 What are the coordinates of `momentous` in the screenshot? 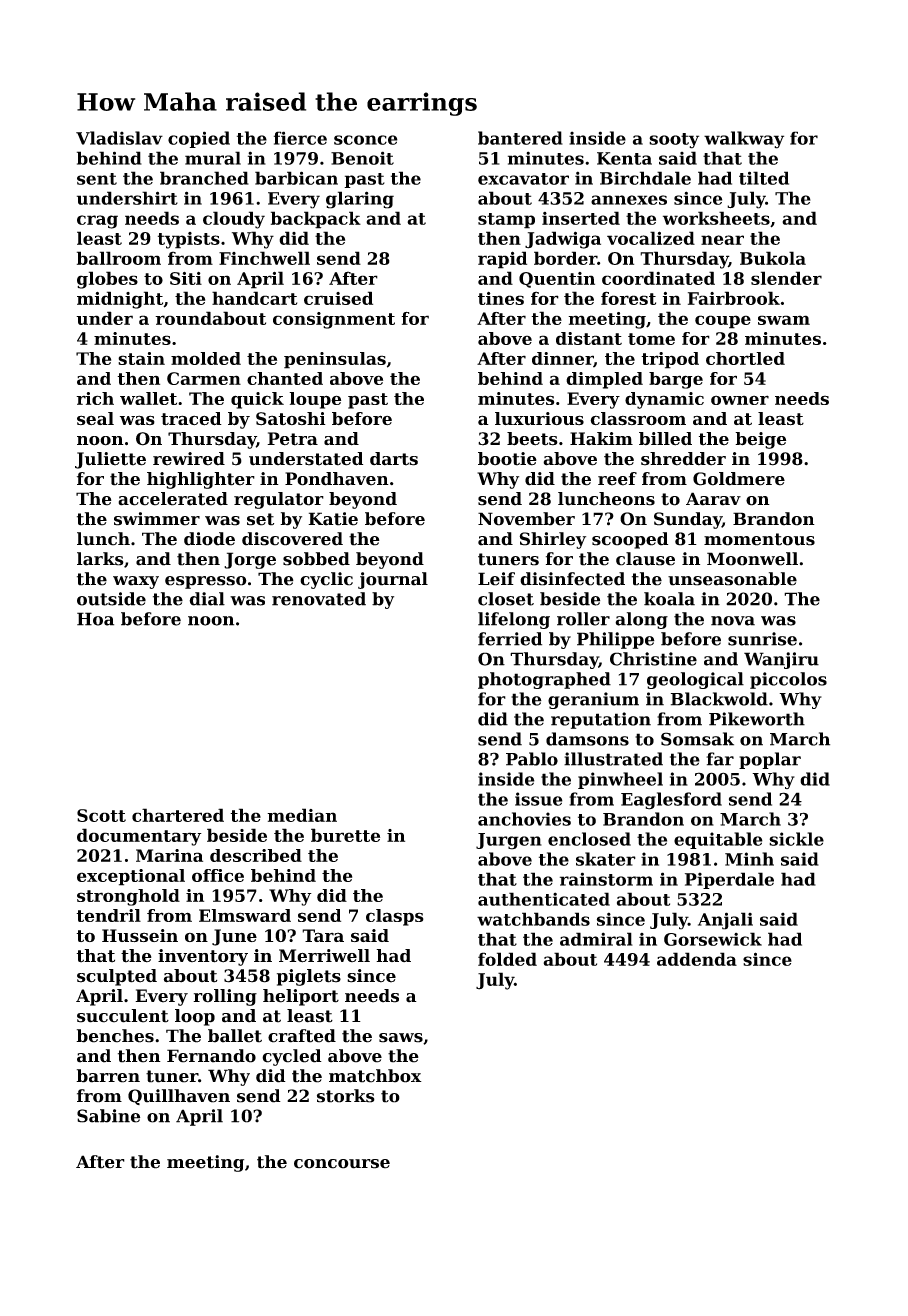 It's located at (759, 539).
